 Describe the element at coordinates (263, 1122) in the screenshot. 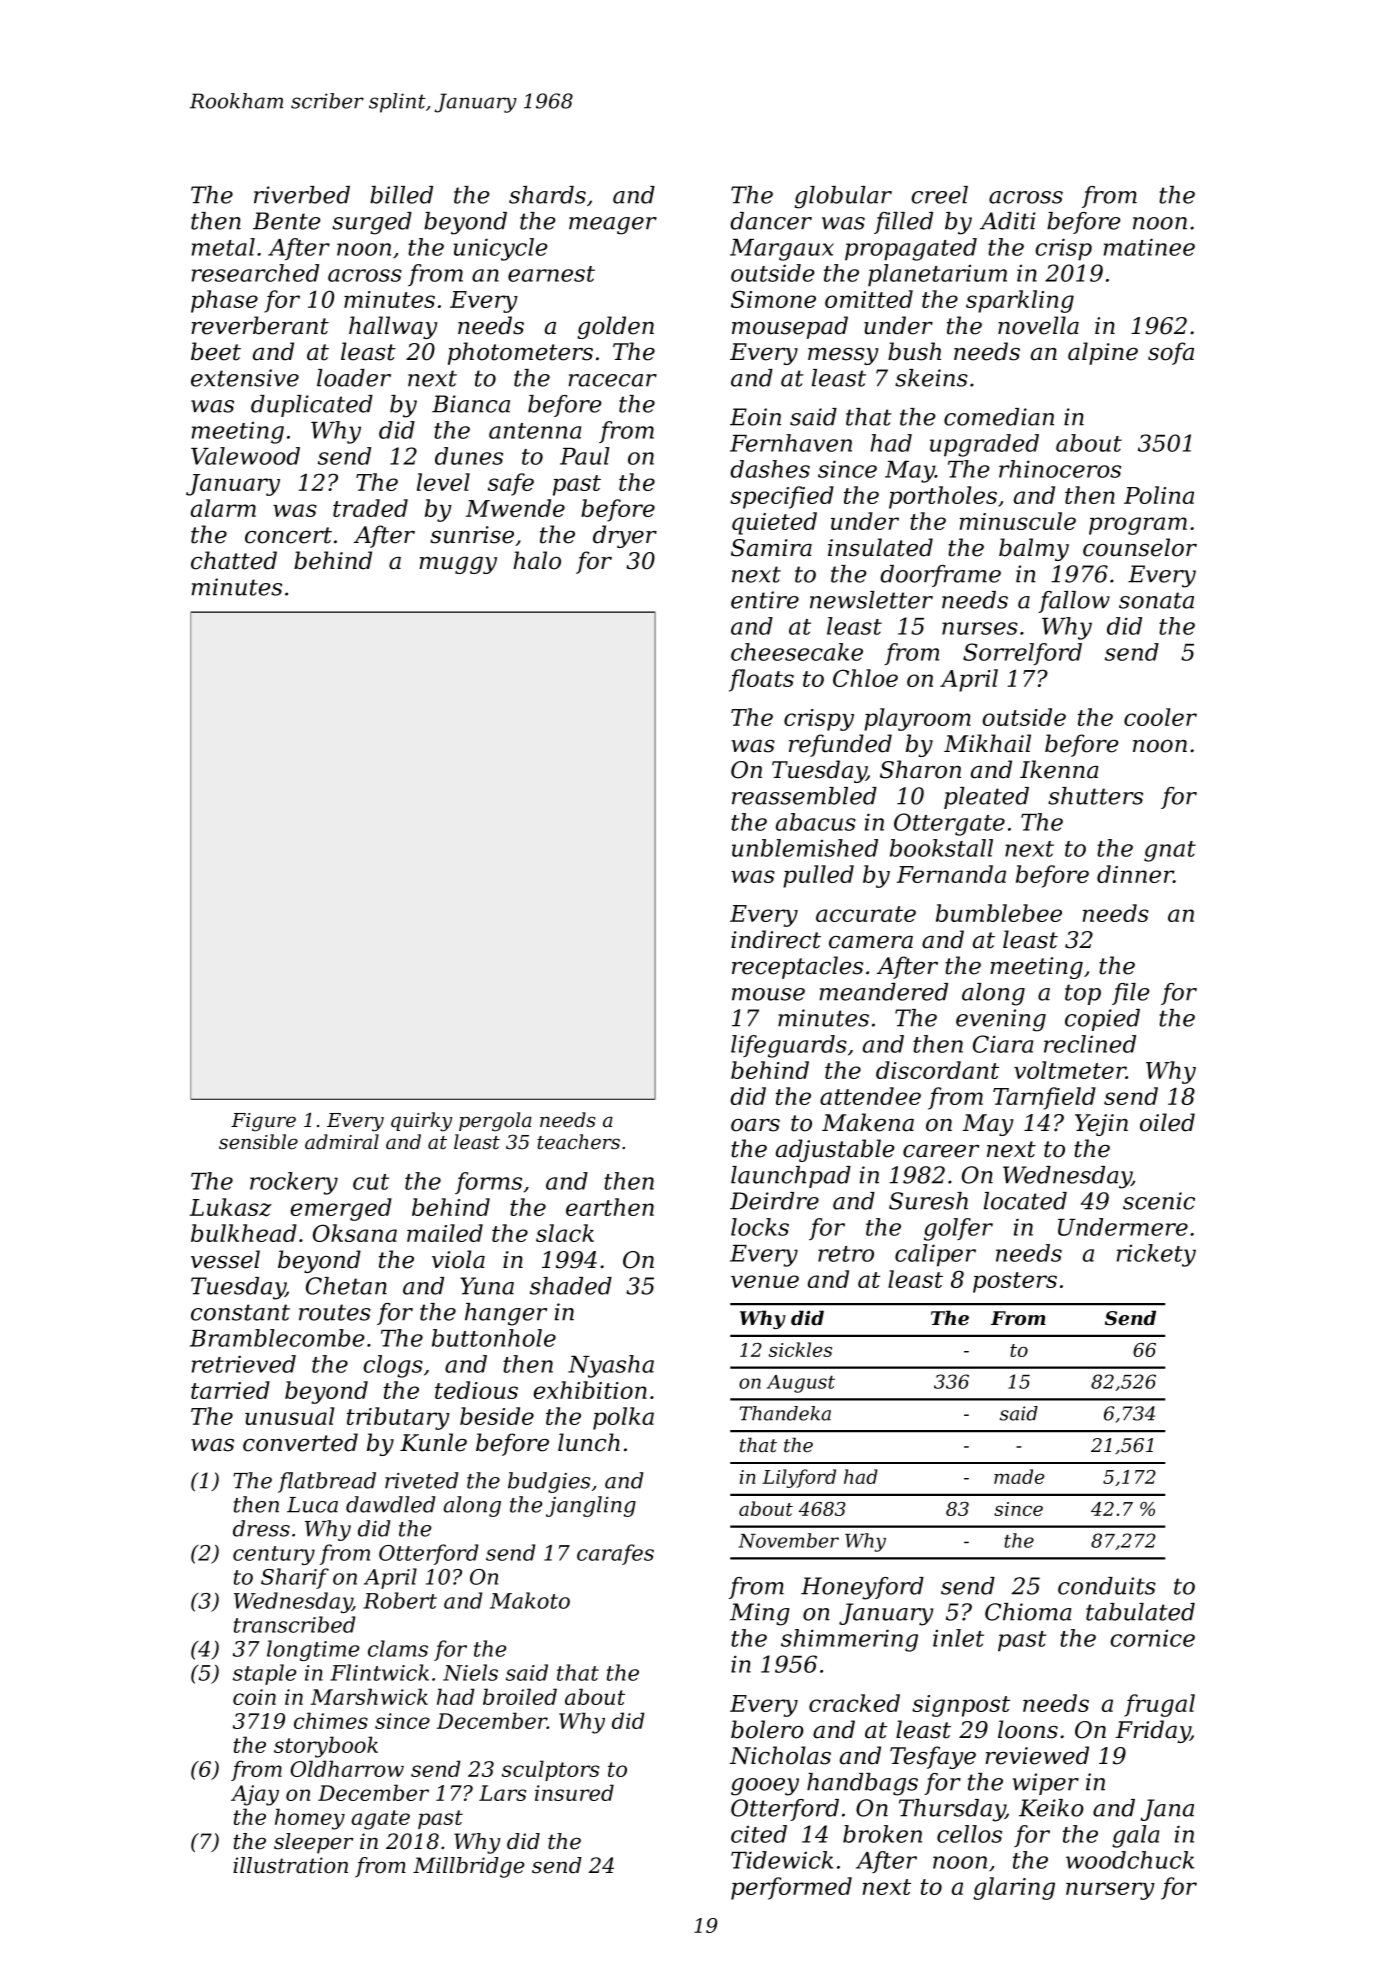

I see `Figure` at that location.
